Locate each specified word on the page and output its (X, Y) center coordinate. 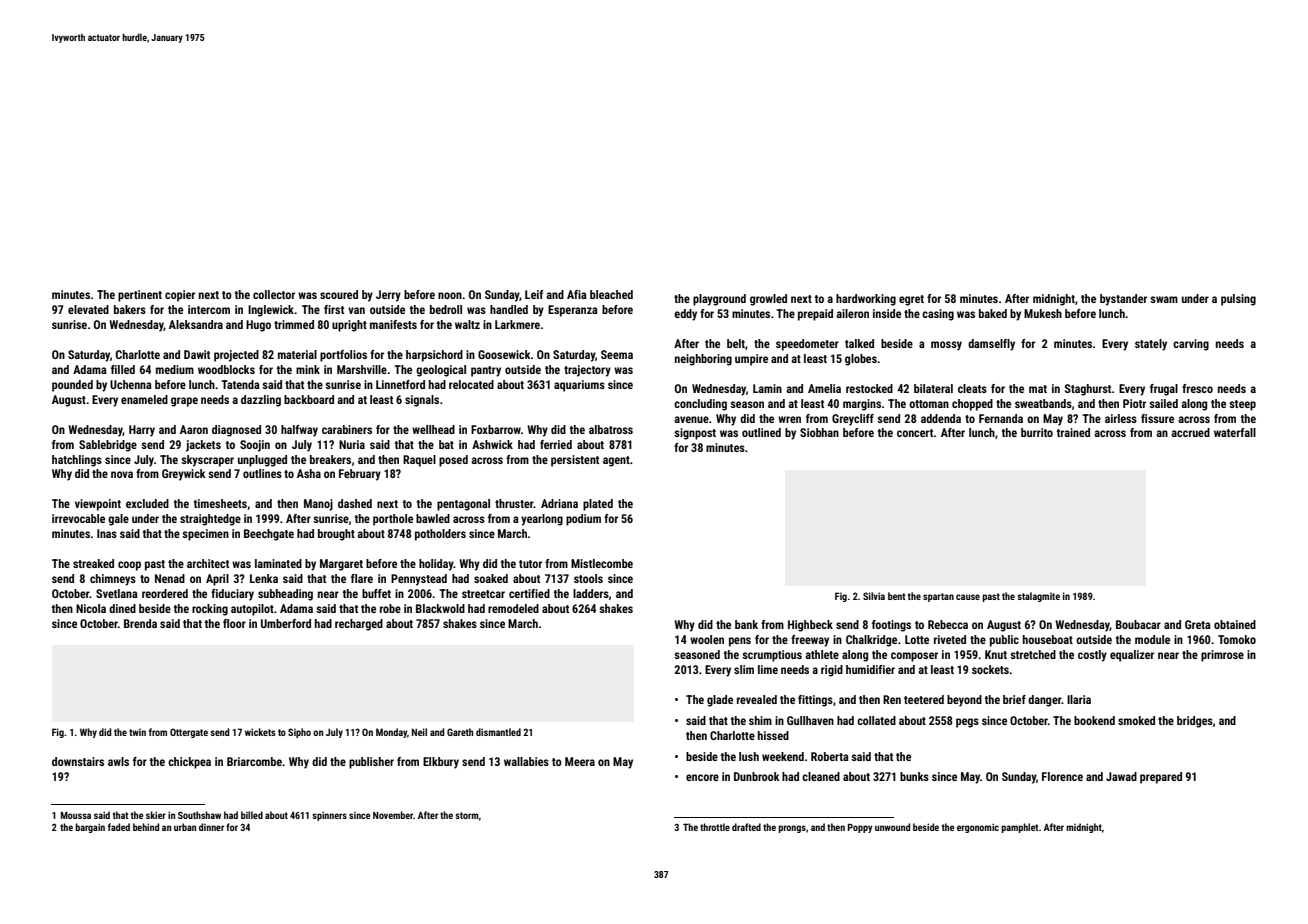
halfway (299, 431)
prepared (1161, 778)
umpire (751, 360)
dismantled (498, 732)
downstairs (78, 761)
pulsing (1238, 300)
